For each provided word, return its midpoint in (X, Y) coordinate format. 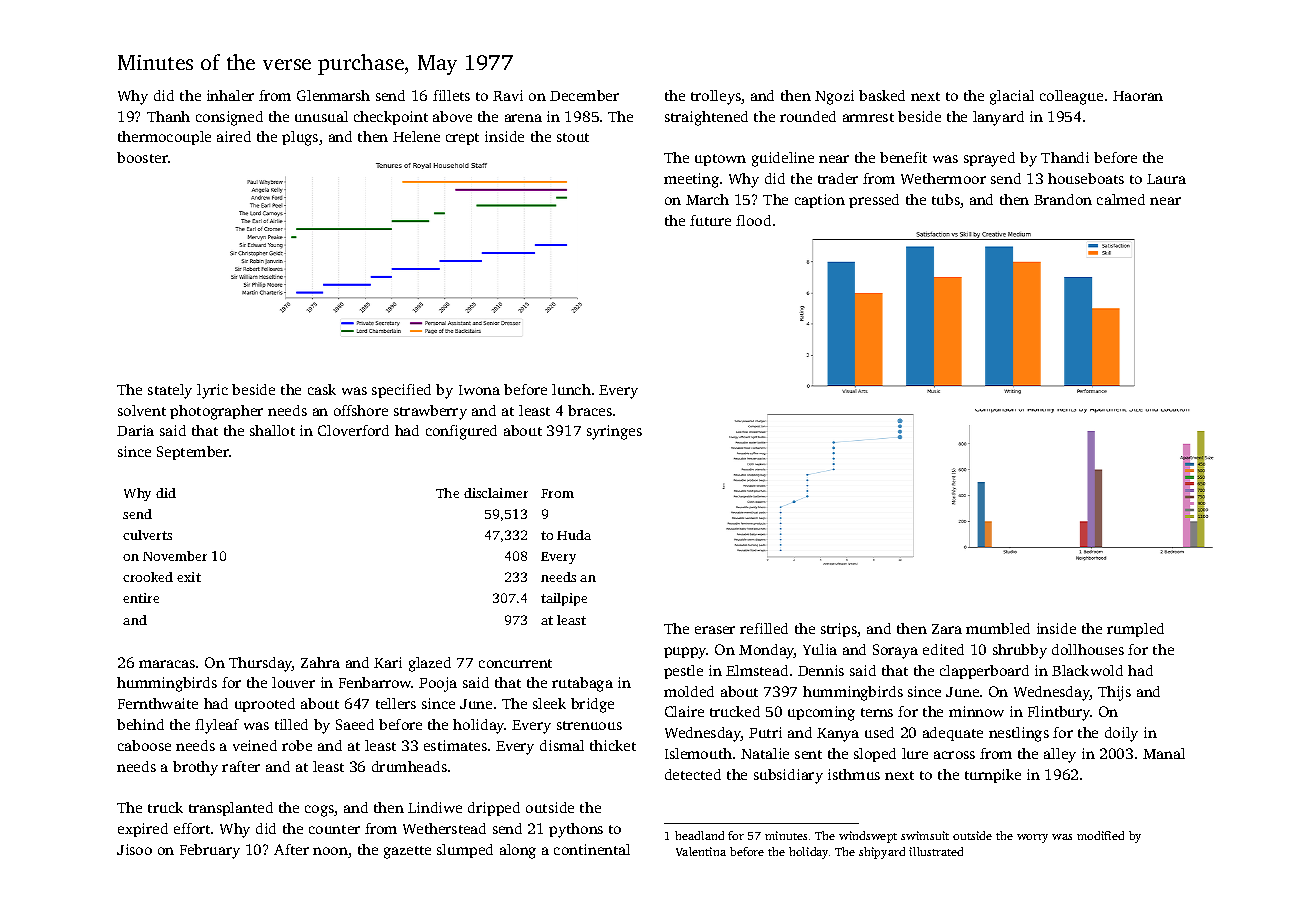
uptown (720, 160)
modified (1100, 835)
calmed (1121, 199)
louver (293, 682)
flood (753, 220)
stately (170, 391)
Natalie (765, 753)
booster (142, 157)
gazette (407, 852)
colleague (1071, 97)
